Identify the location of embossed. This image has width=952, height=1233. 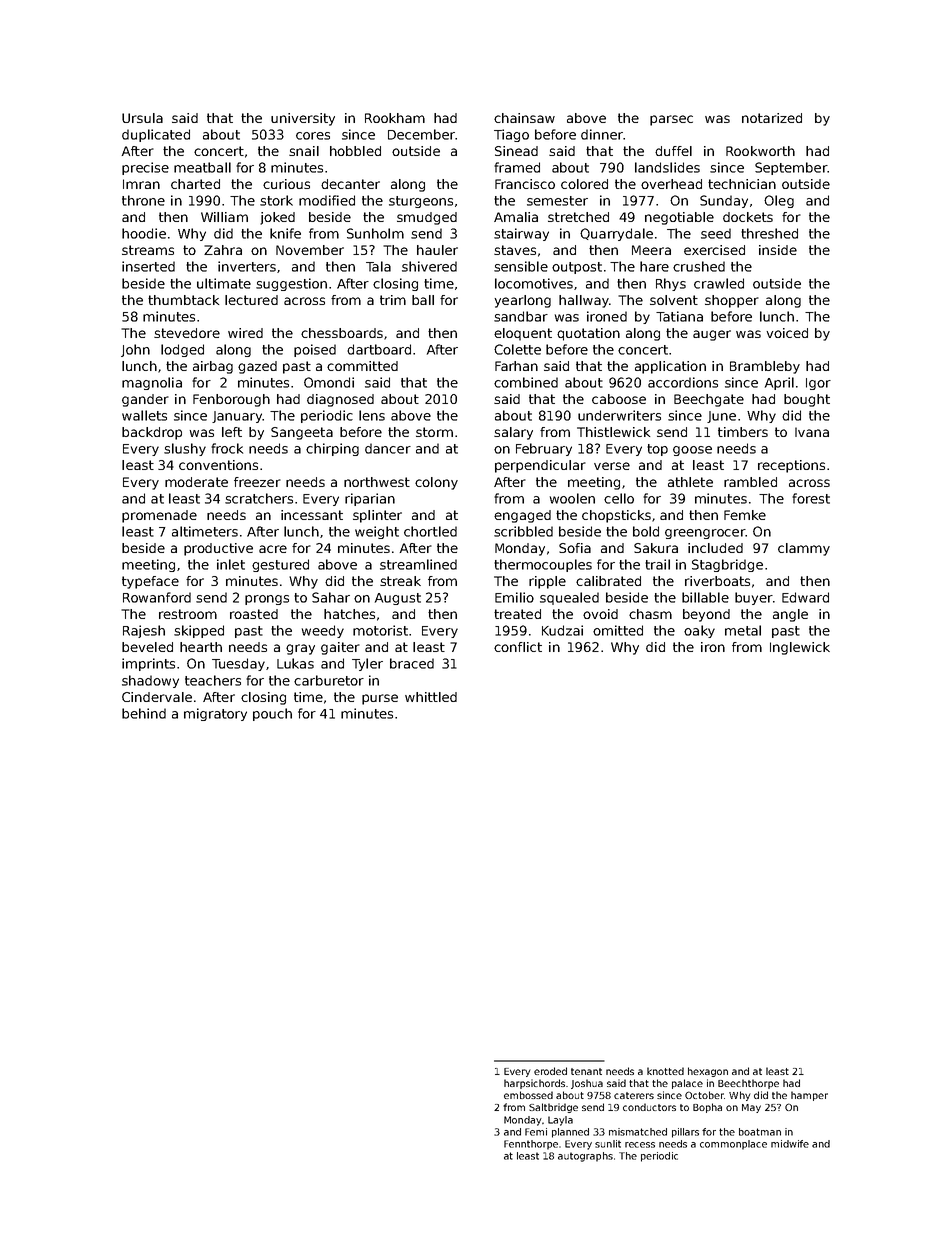
(528, 1095).
